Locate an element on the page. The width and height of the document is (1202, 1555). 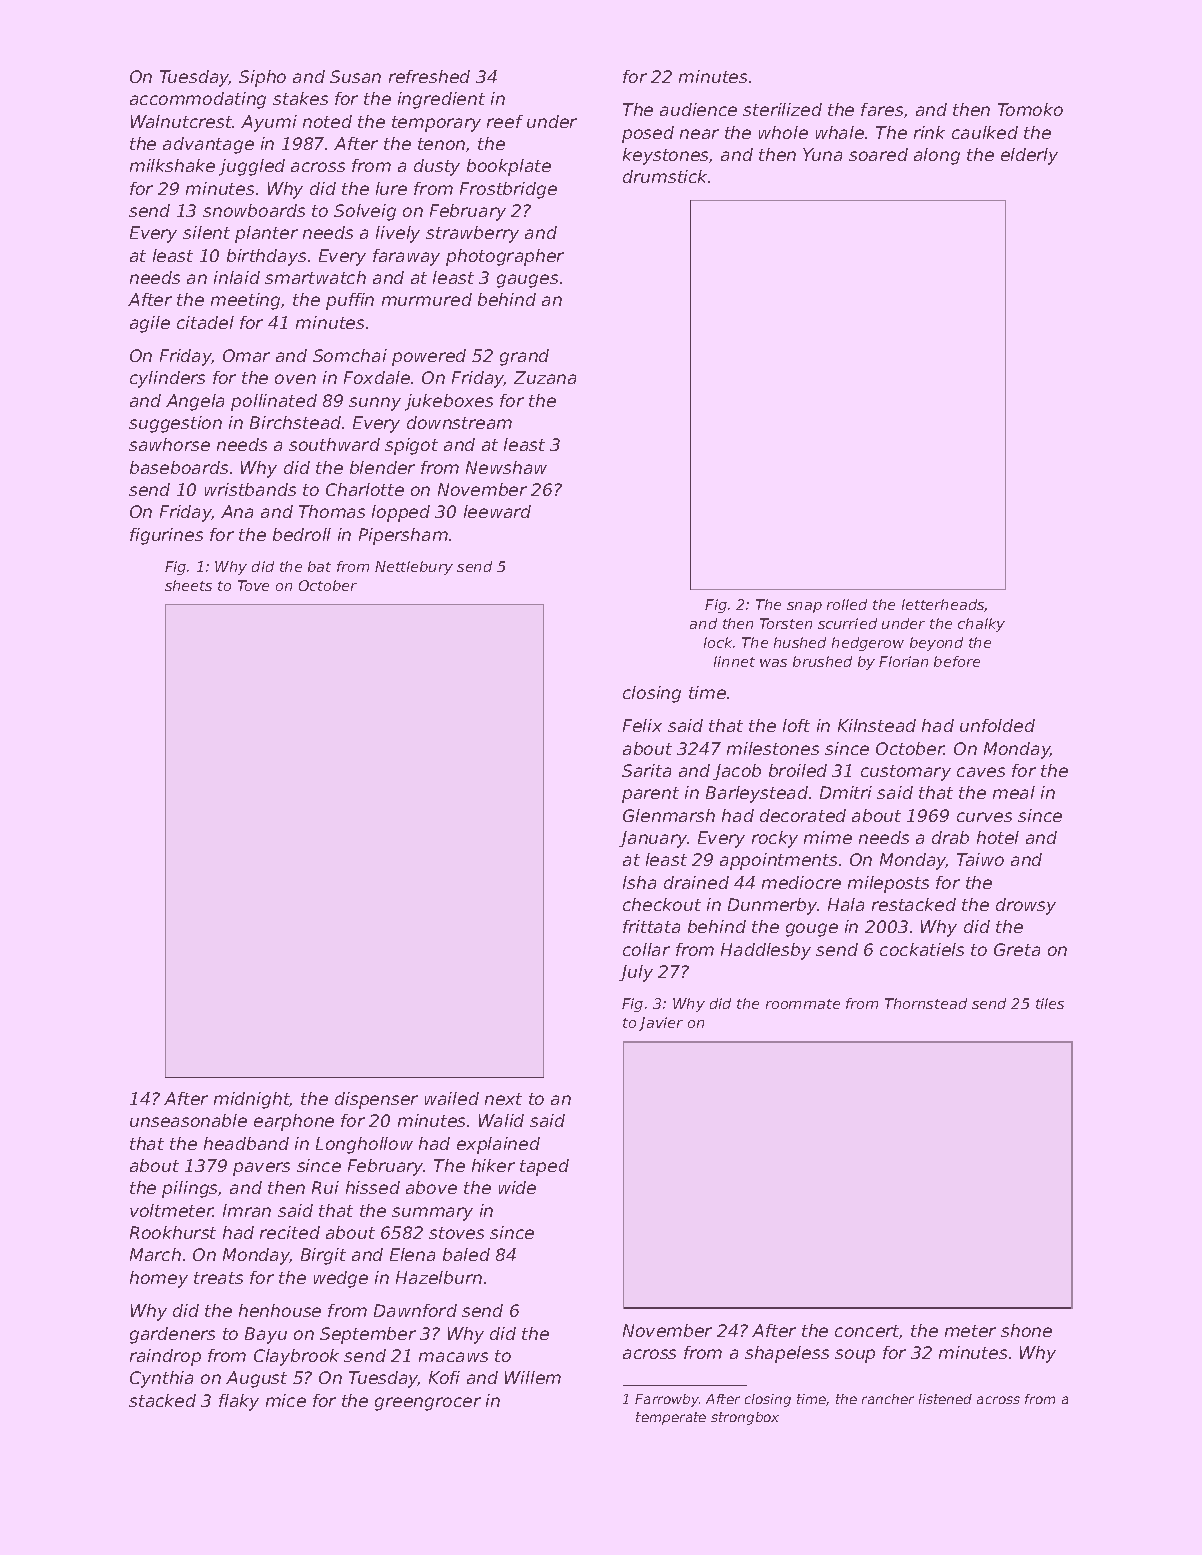
refreshed is located at coordinates (429, 76).
